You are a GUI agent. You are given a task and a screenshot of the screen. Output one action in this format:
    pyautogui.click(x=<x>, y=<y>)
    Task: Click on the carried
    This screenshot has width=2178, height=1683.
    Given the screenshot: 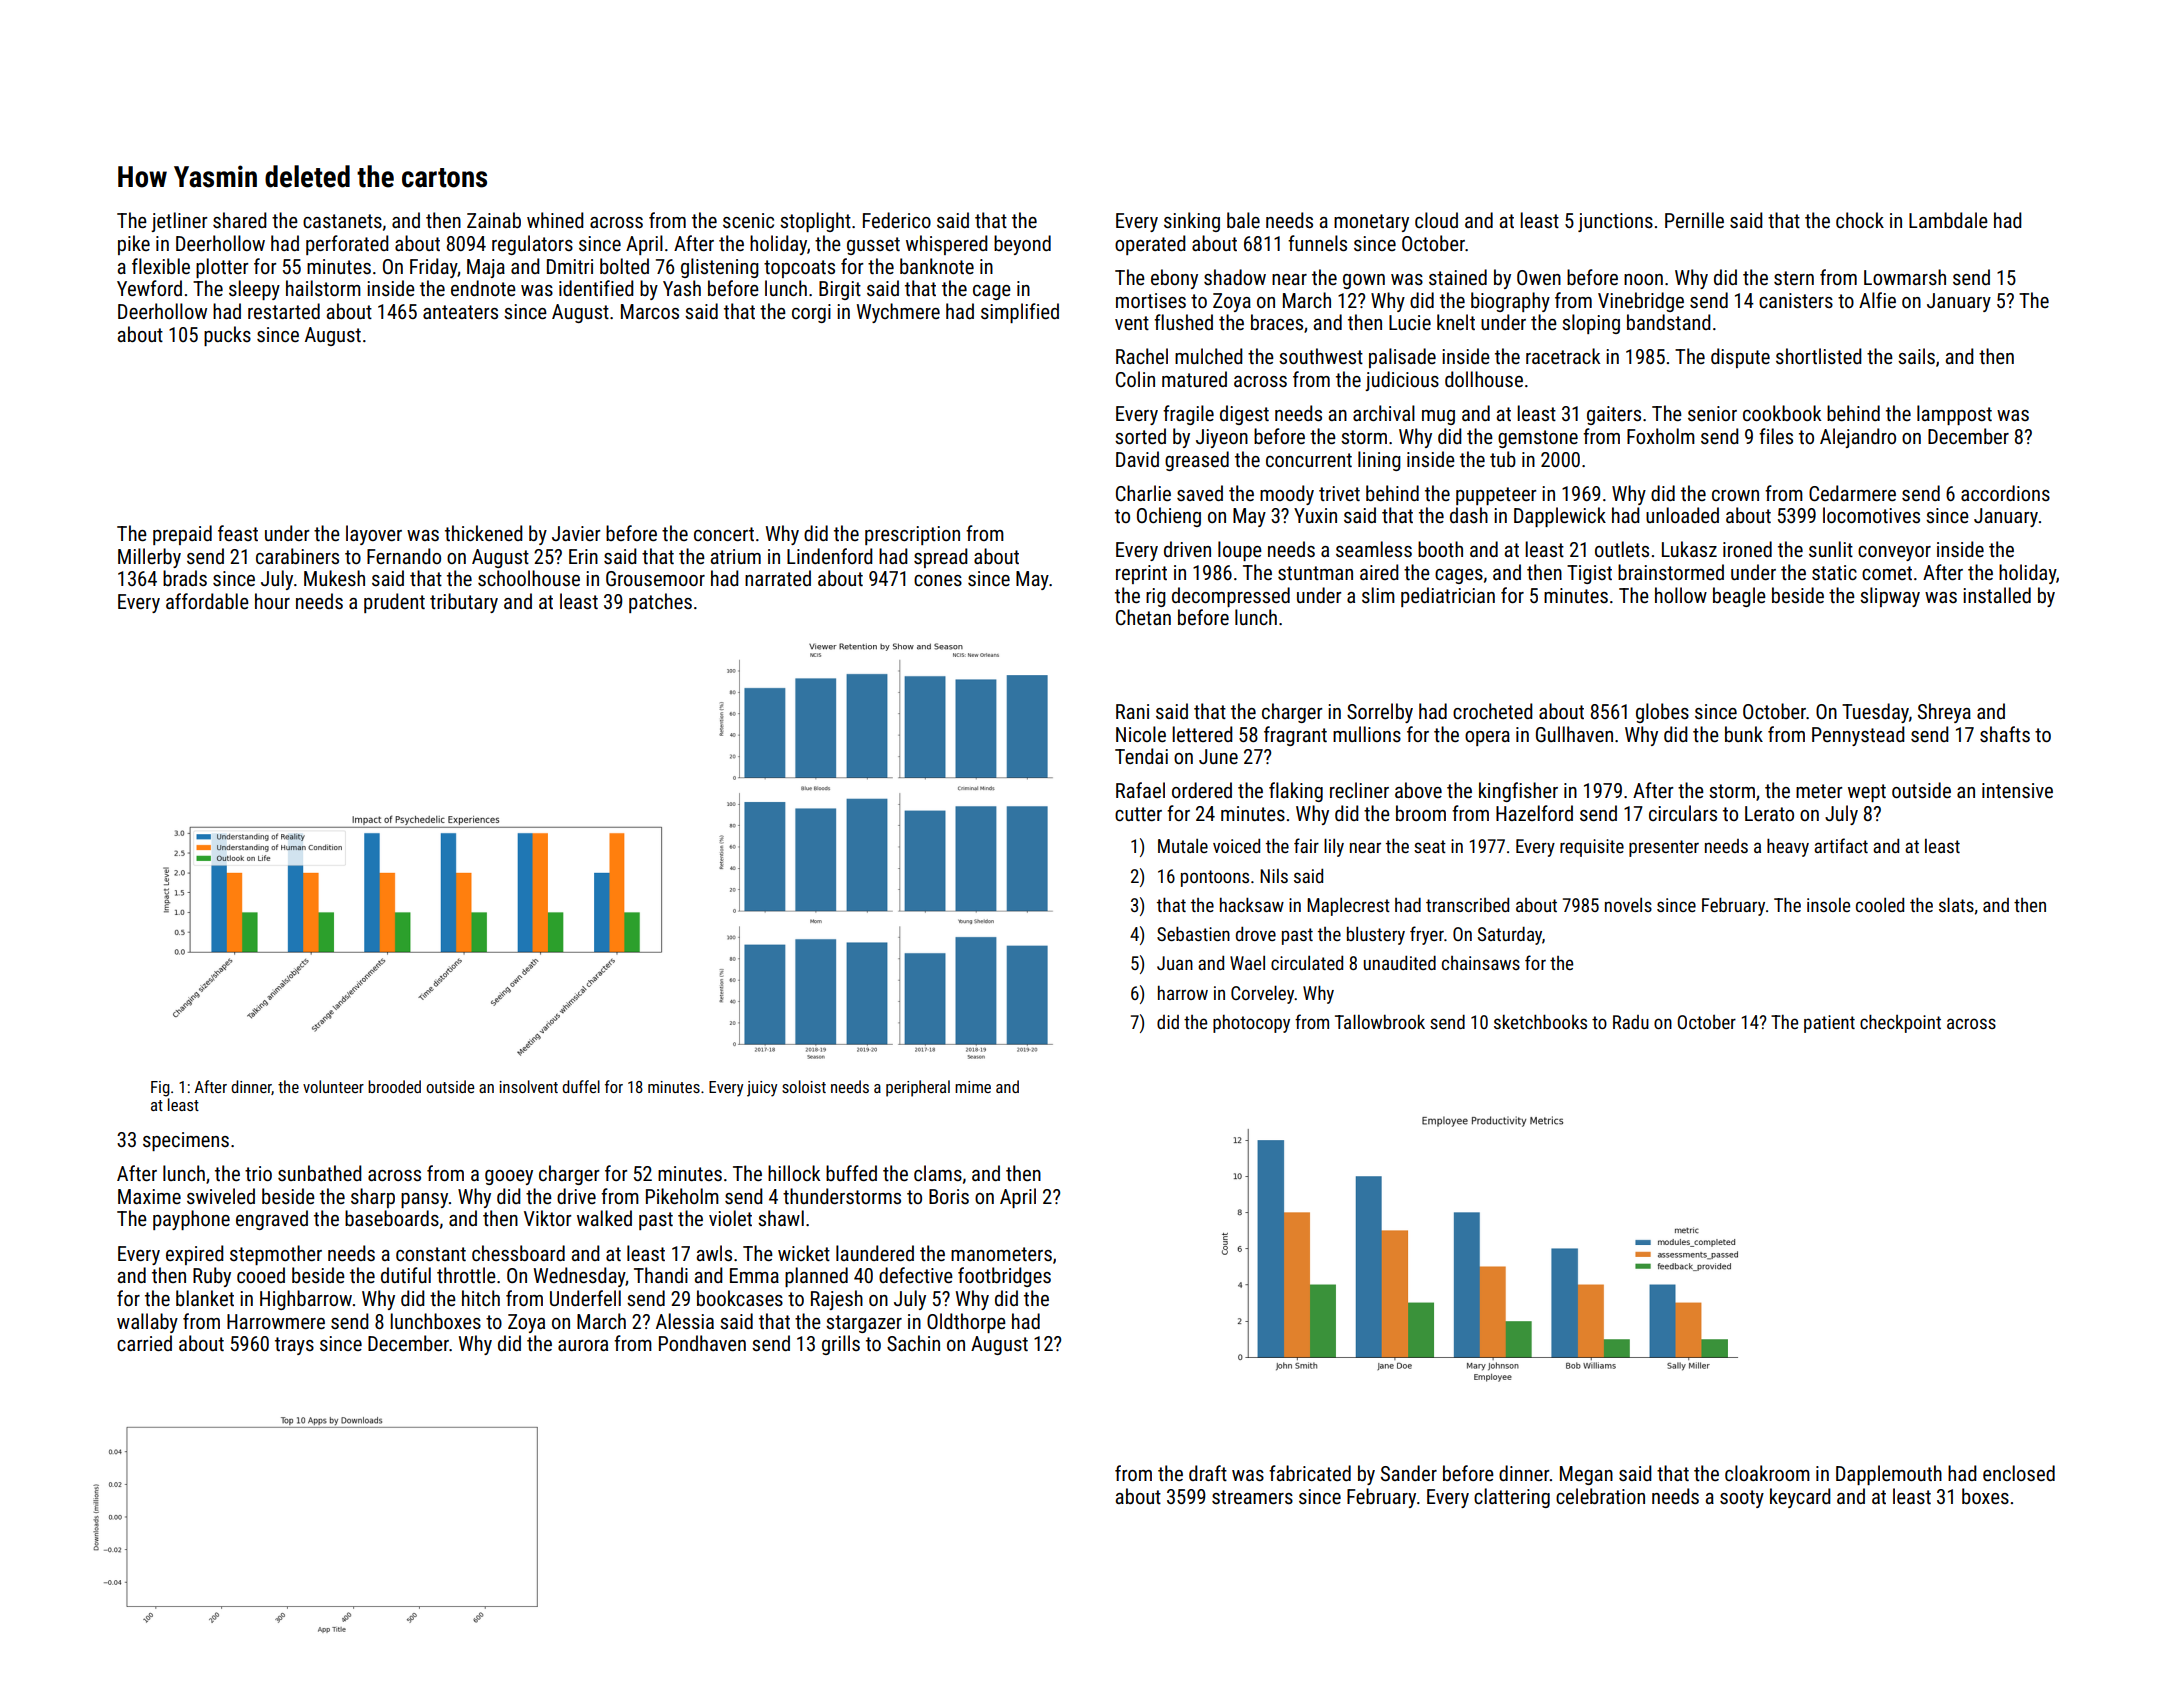 What is the action you would take?
    pyautogui.click(x=144, y=1343)
